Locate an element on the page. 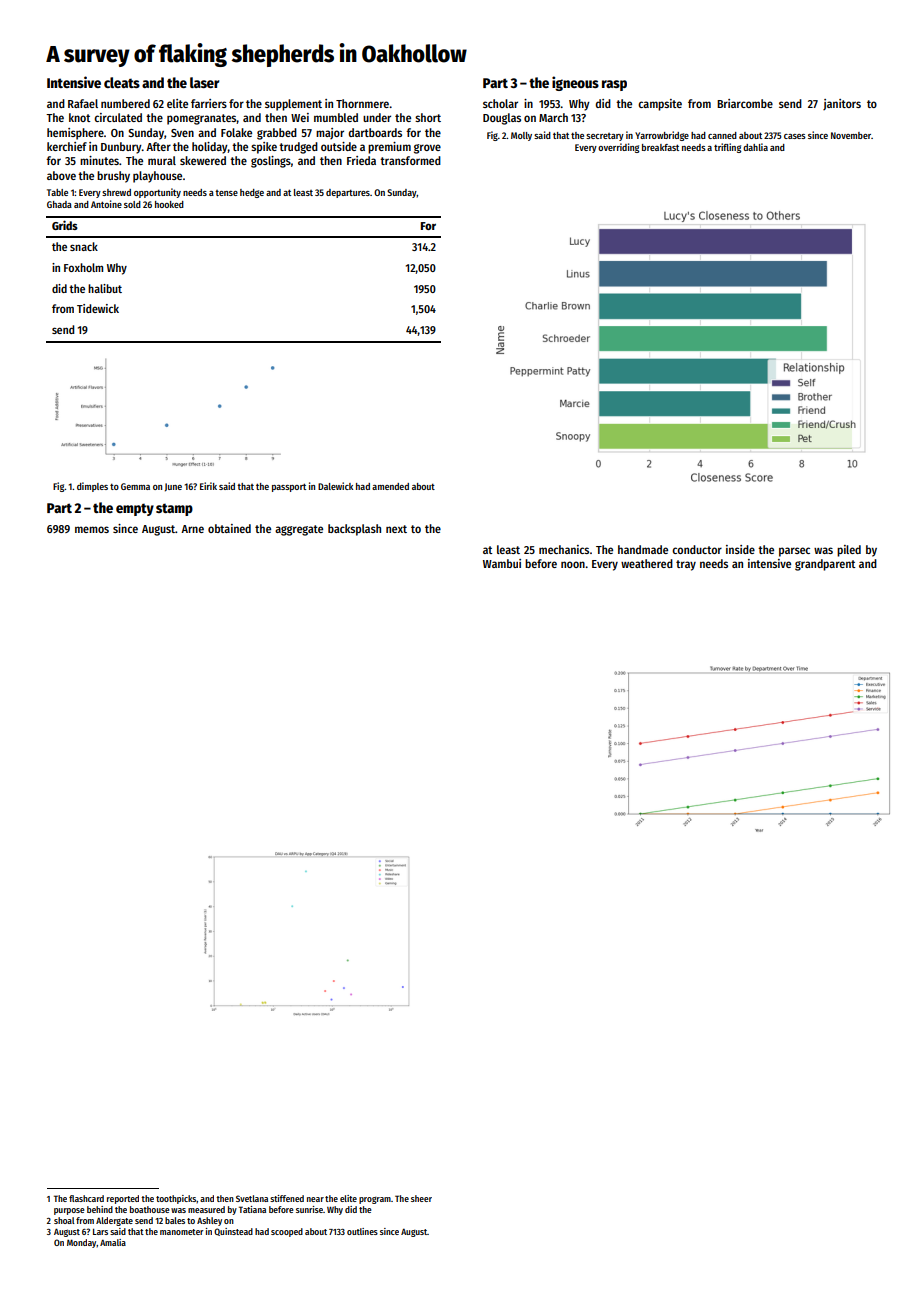 The width and height of the document is (924, 1308). flashcard is located at coordinates (86, 1198).
